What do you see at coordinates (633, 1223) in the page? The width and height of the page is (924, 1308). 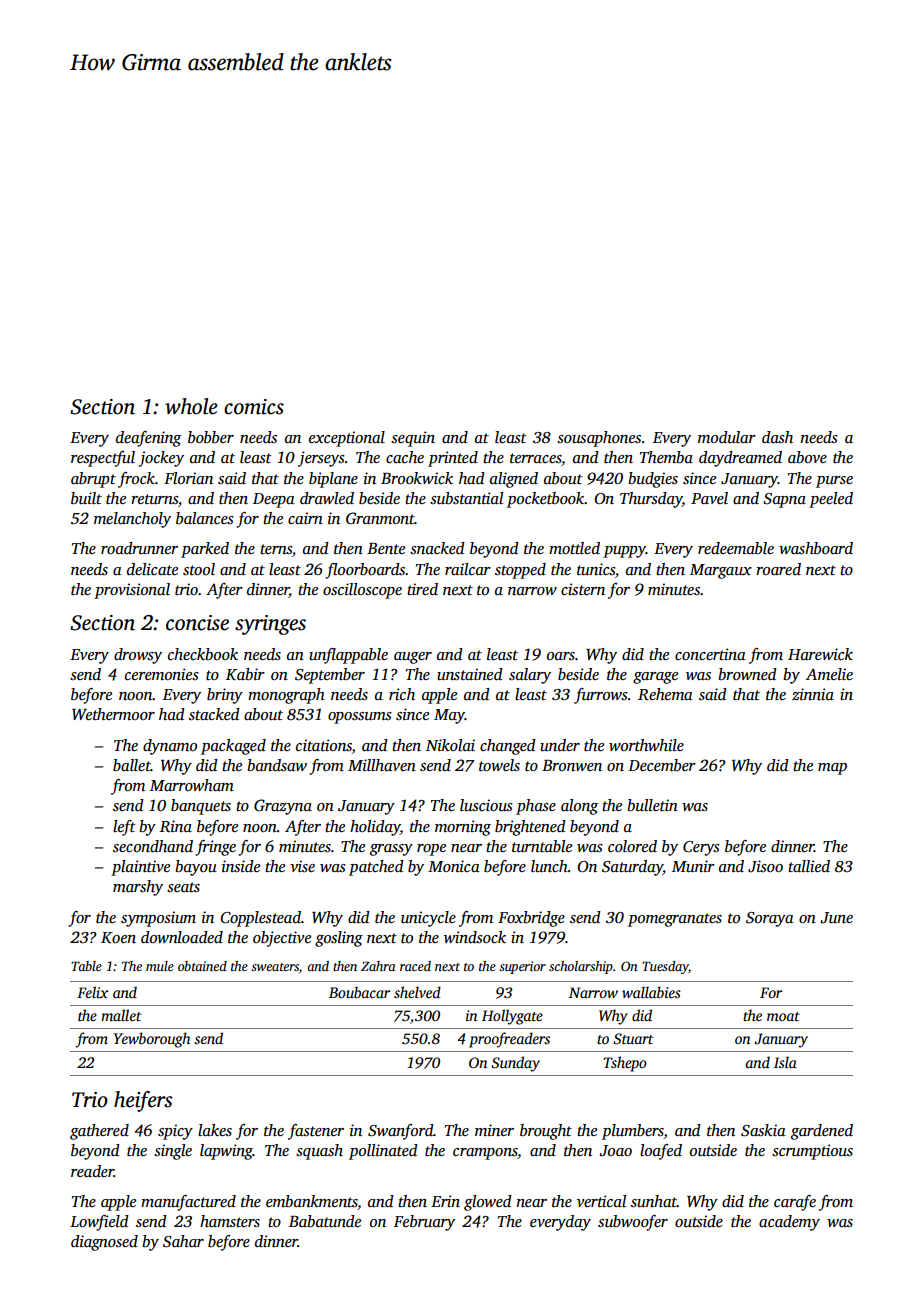 I see `subwoofer` at bounding box center [633, 1223].
